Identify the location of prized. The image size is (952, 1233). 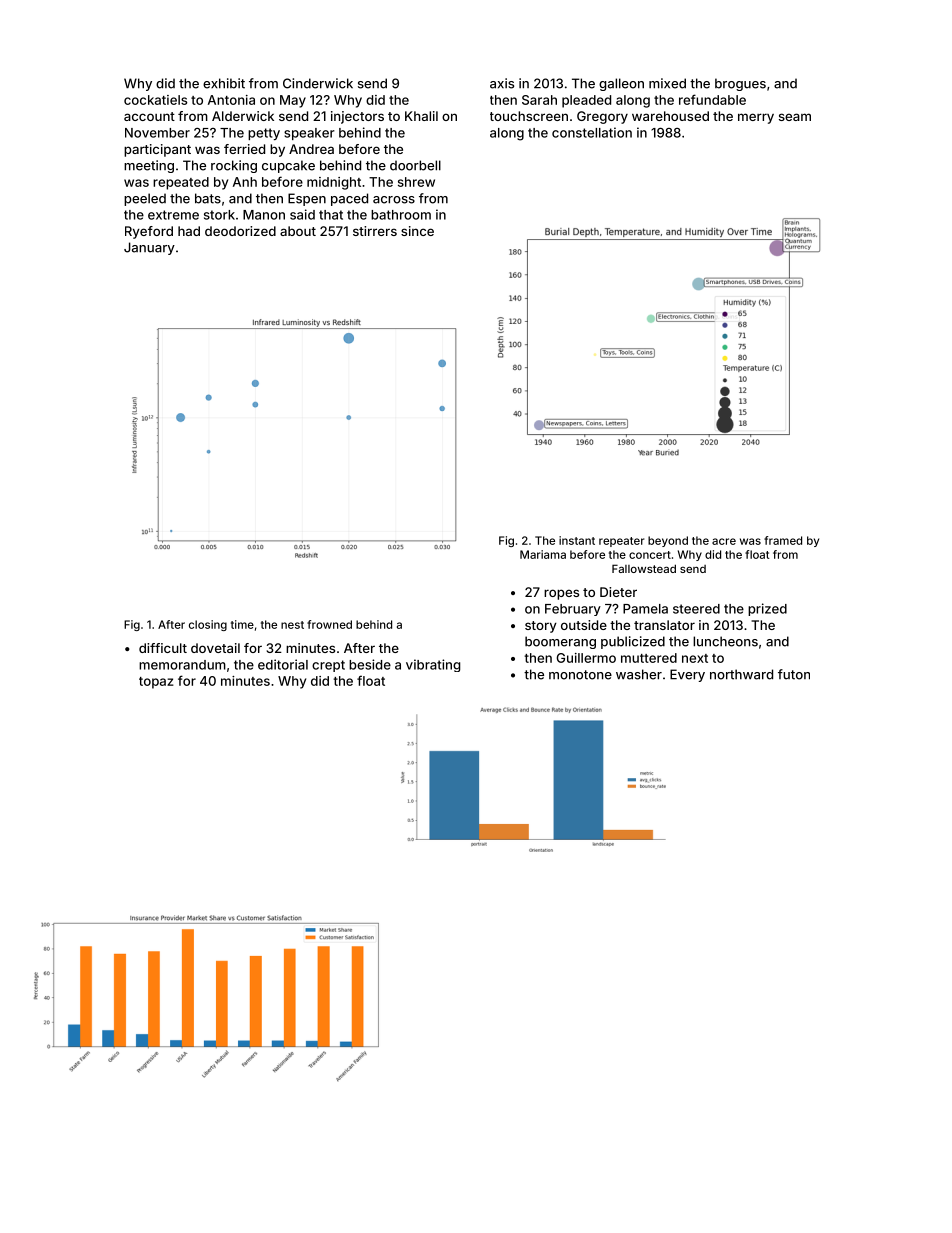
(767, 609).
